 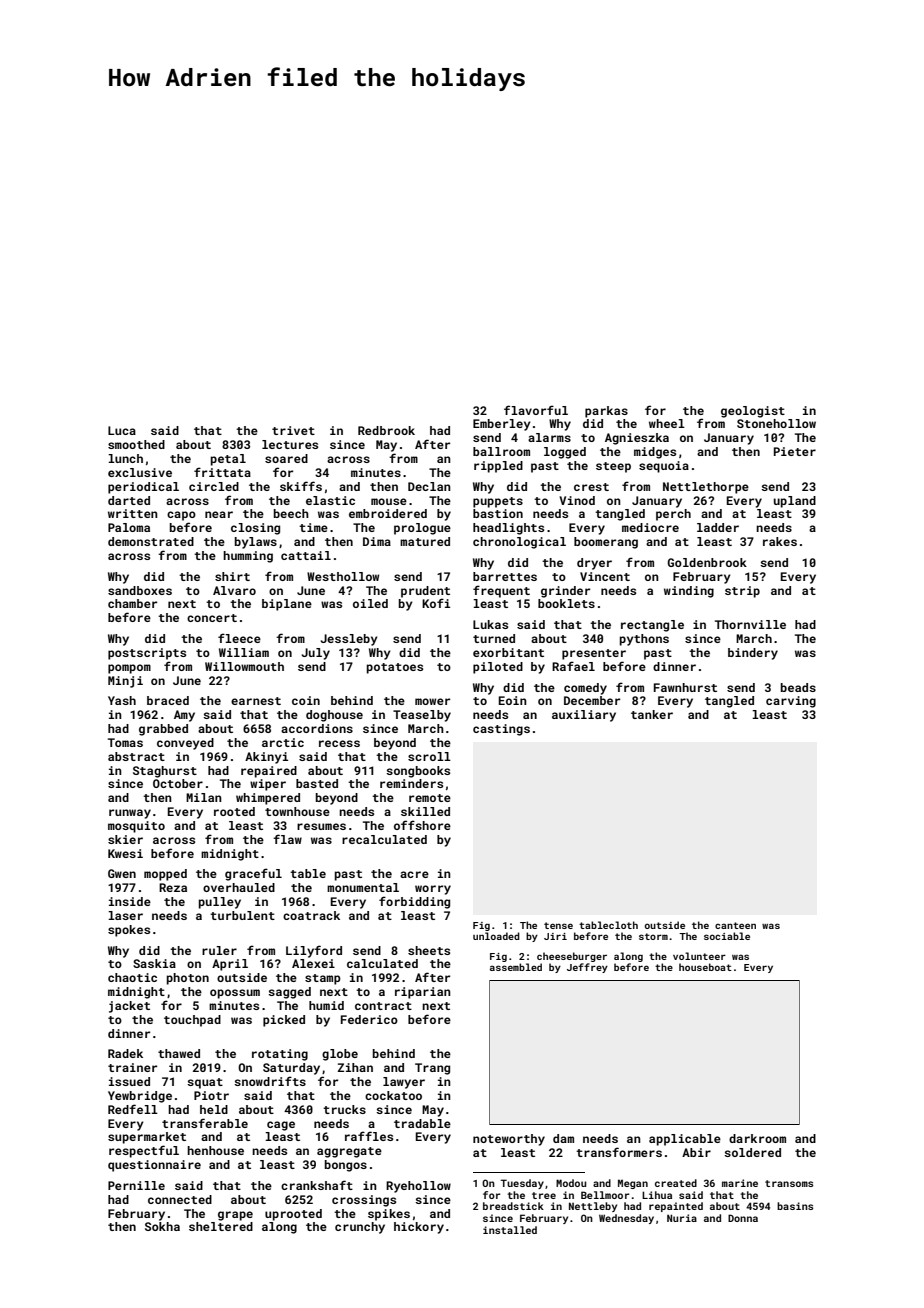 What do you see at coordinates (221, 1226) in the screenshot?
I see `sheltered` at bounding box center [221, 1226].
